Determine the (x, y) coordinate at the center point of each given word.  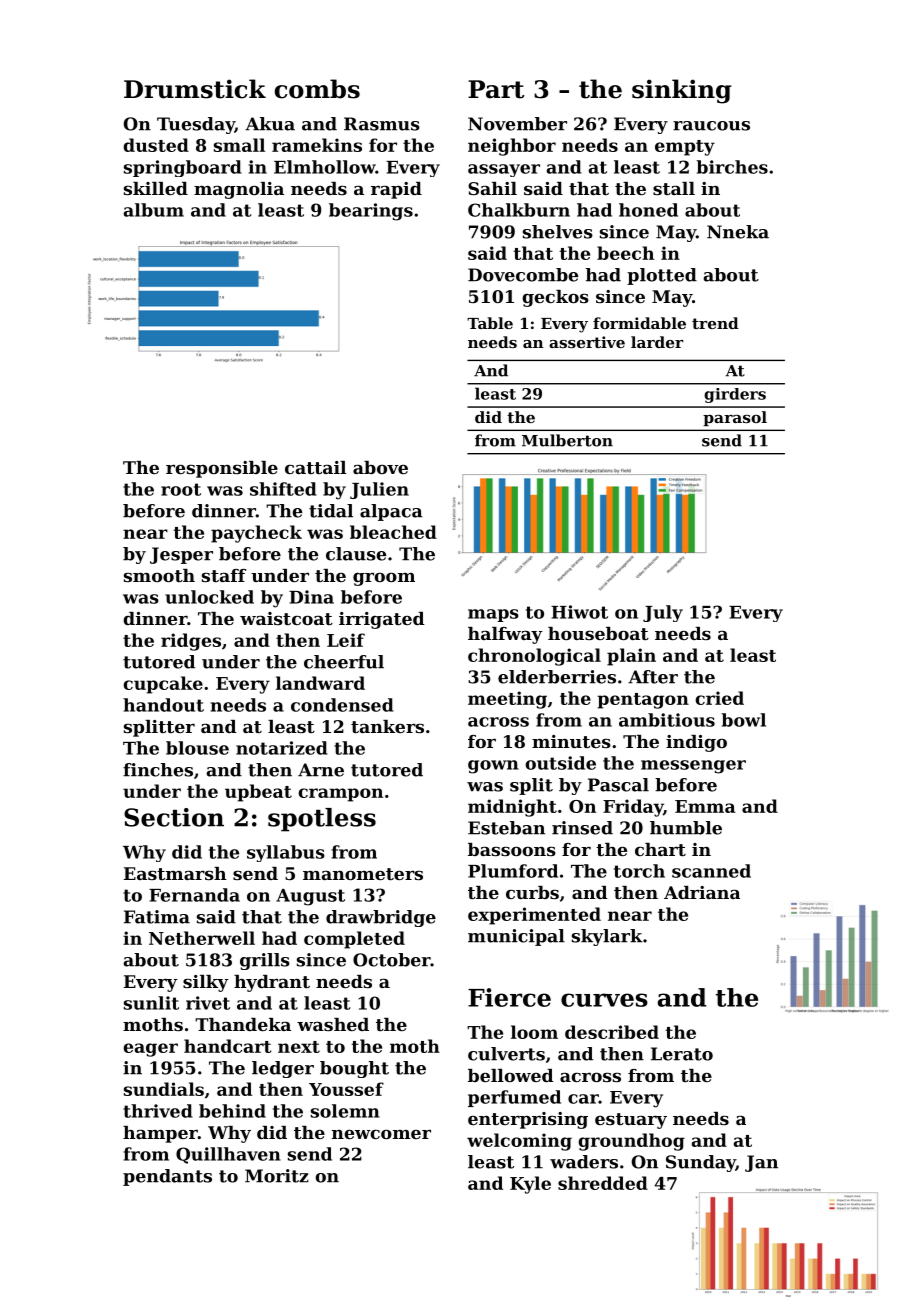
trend (715, 323)
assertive (587, 342)
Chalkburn (519, 210)
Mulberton (567, 440)
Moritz (277, 1176)
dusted (156, 145)
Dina (311, 597)
